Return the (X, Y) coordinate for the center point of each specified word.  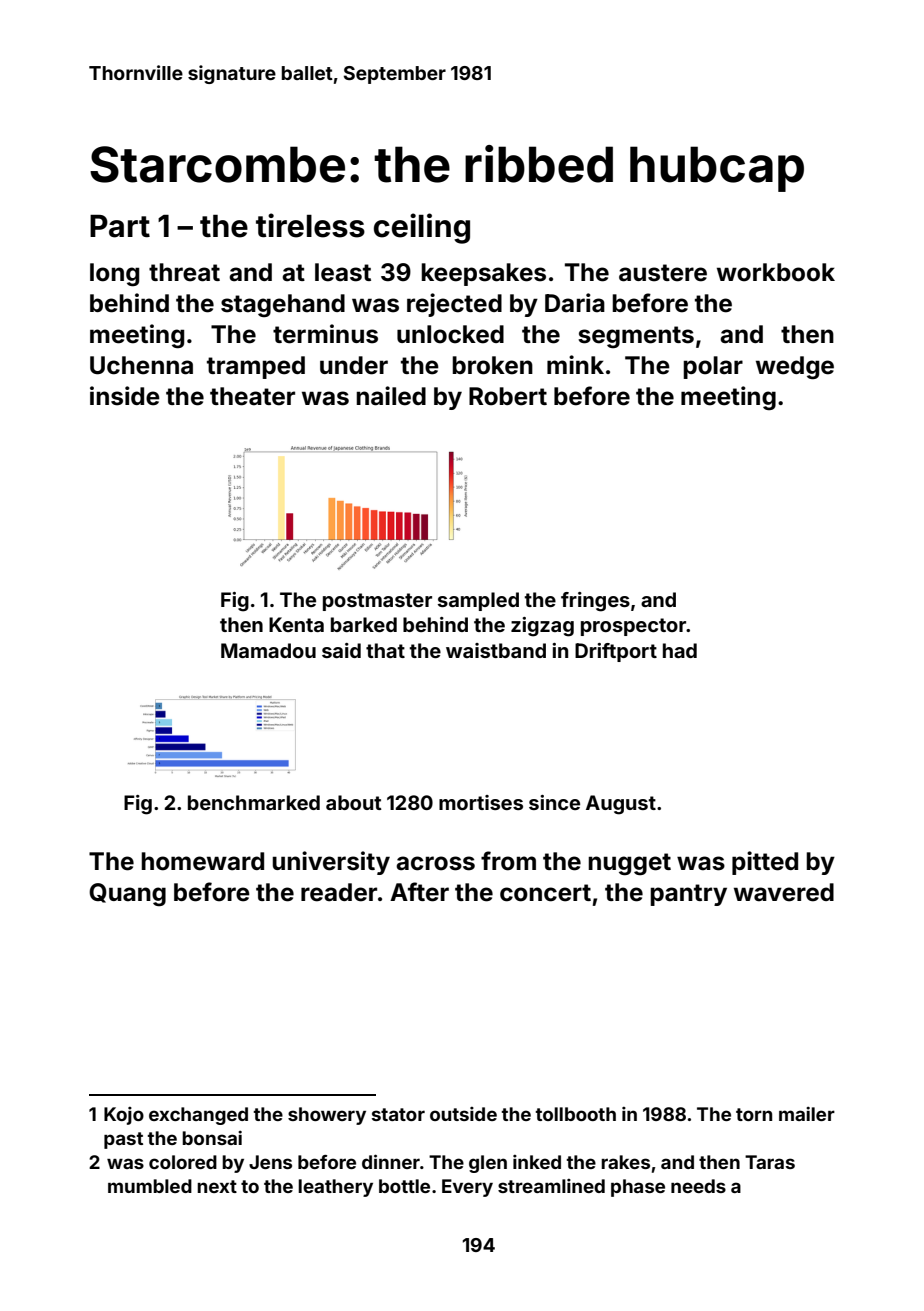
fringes (595, 602)
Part (120, 226)
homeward (202, 861)
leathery (335, 1188)
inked (537, 1162)
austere (663, 273)
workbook (776, 272)
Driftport (616, 652)
